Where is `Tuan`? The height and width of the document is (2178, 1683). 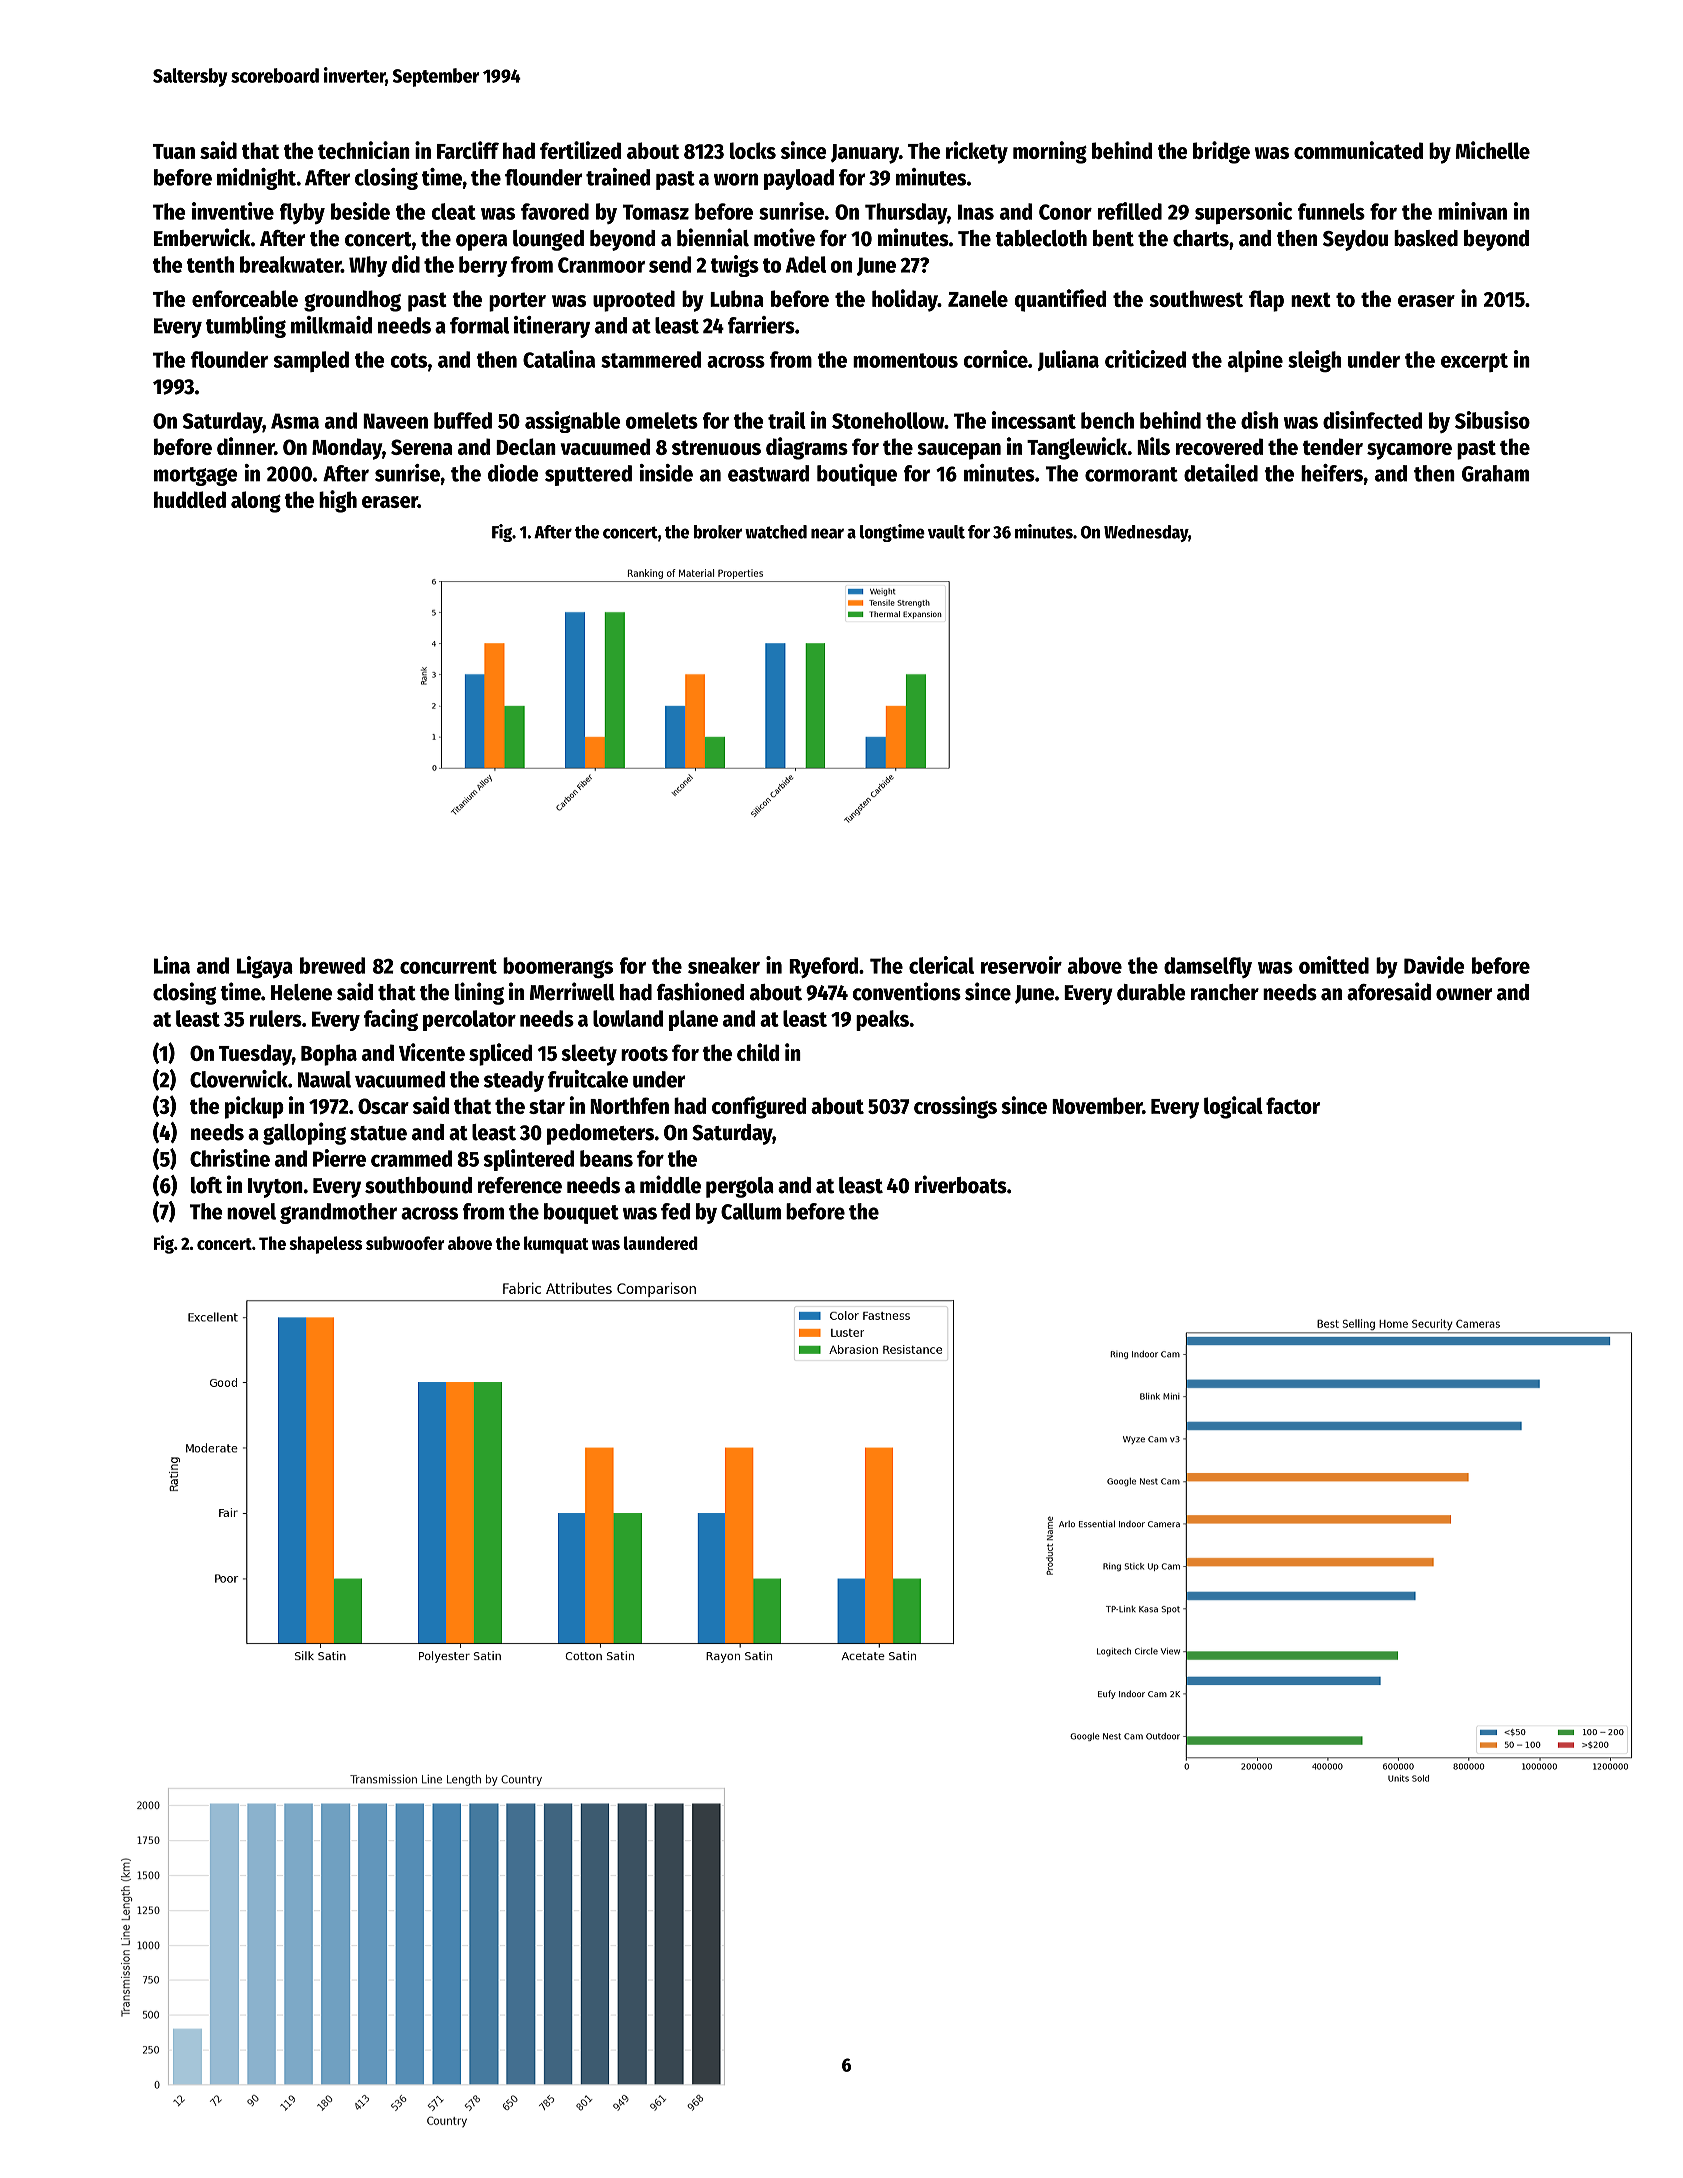 Tuan is located at coordinates (174, 151).
